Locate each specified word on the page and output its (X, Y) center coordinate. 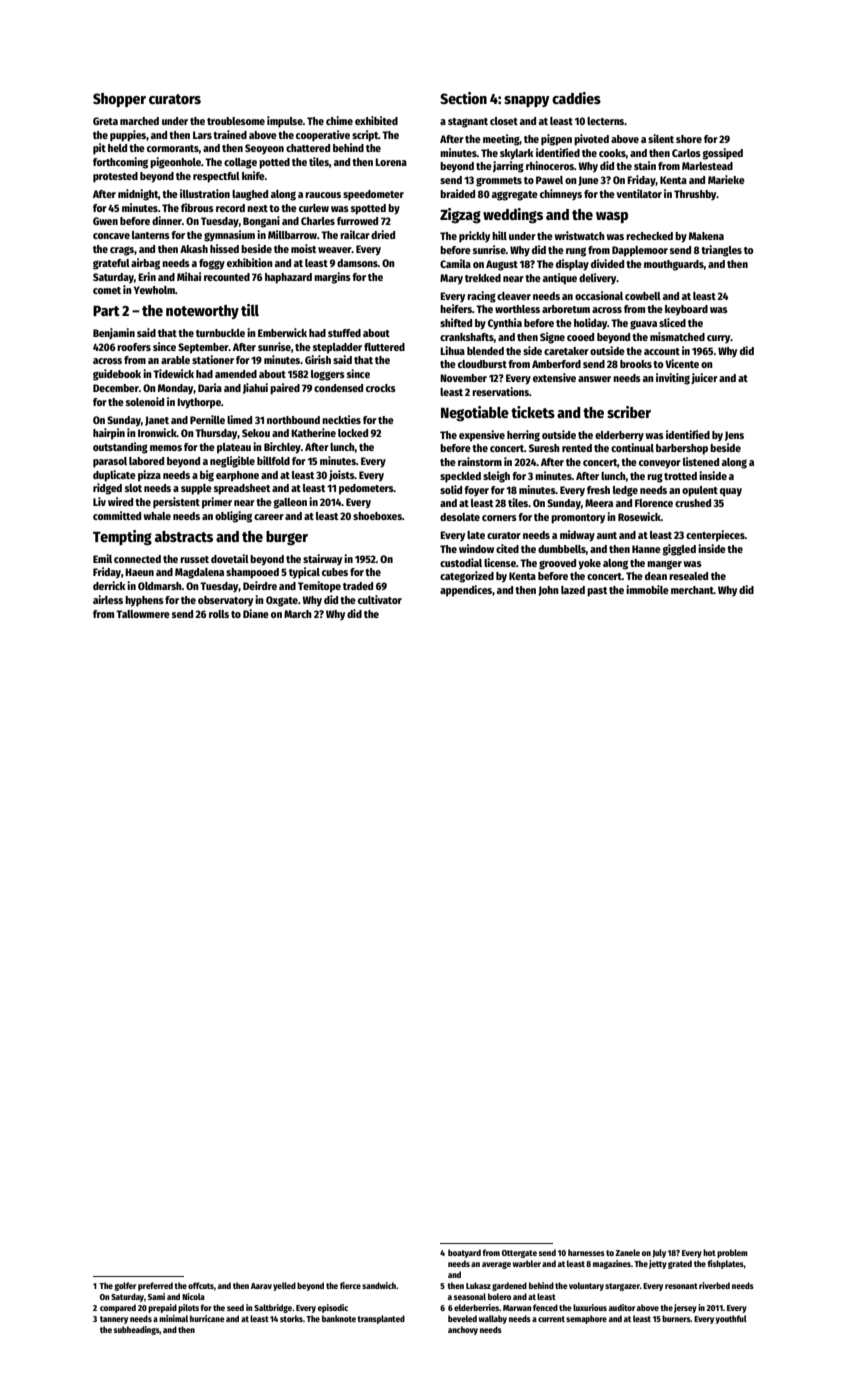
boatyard (464, 1253)
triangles (721, 251)
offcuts (201, 1285)
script (365, 136)
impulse (285, 122)
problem (732, 1253)
